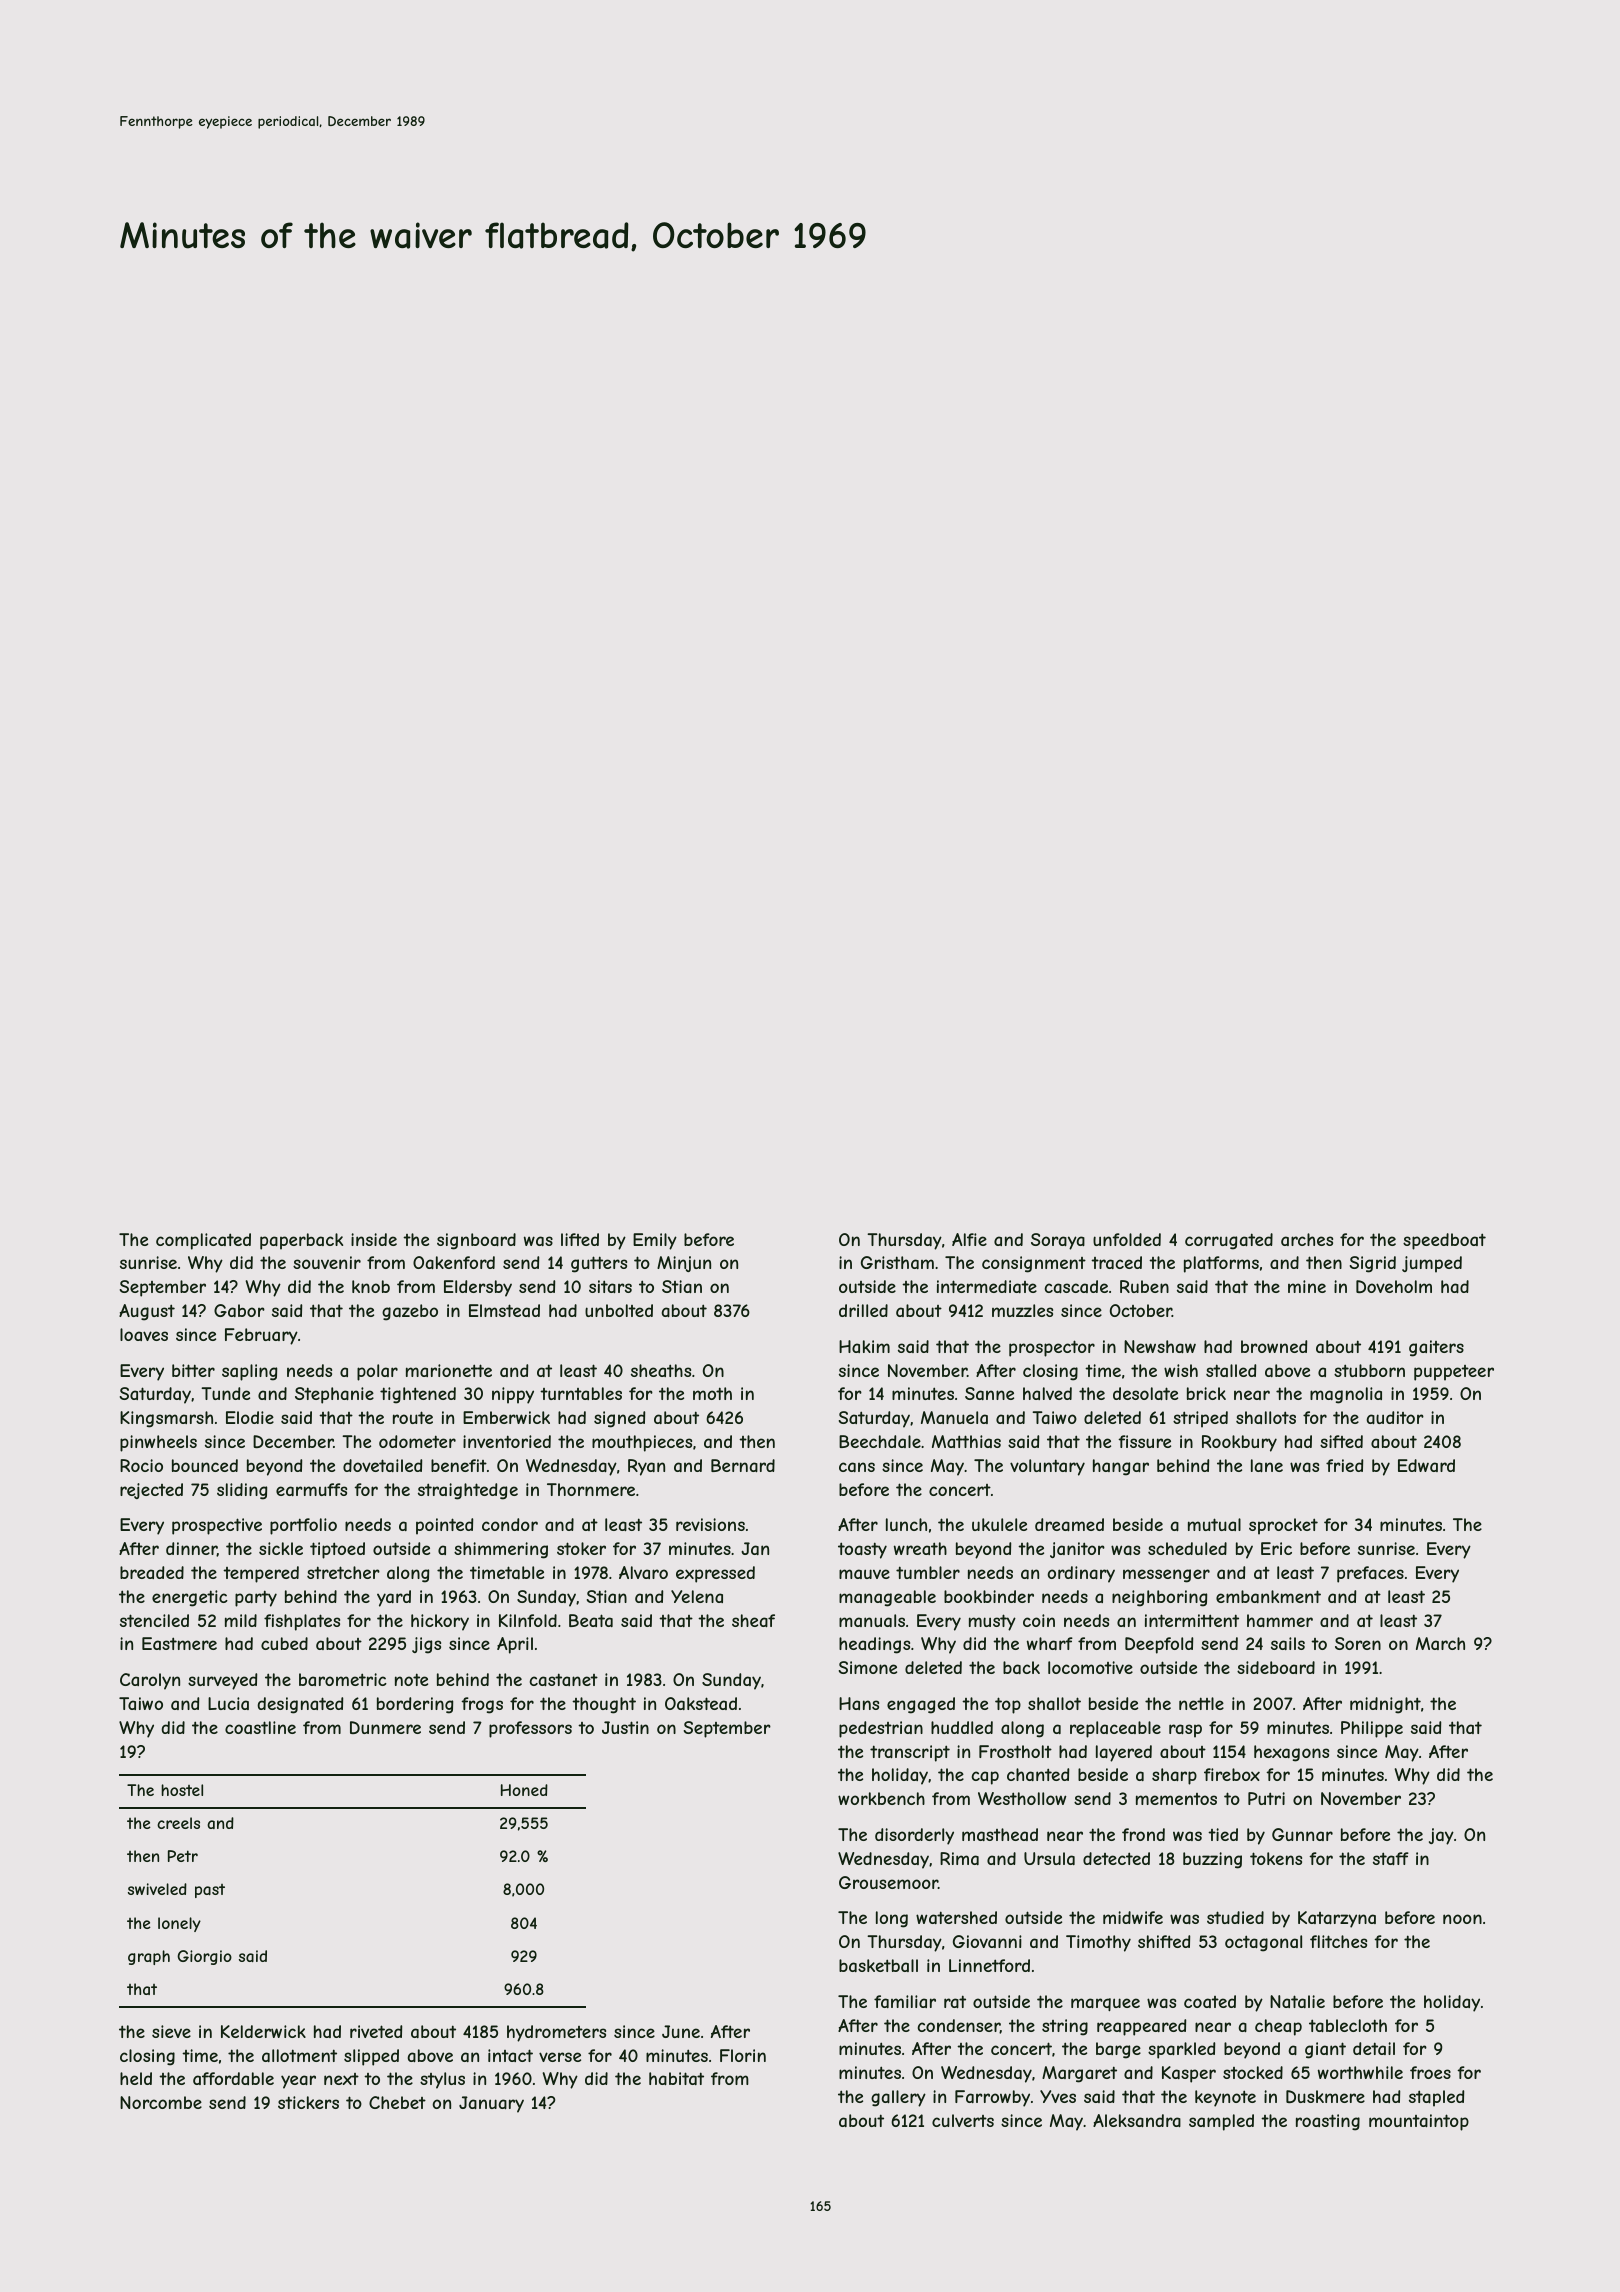  What do you see at coordinates (1143, 1834) in the document?
I see `frond` at bounding box center [1143, 1834].
